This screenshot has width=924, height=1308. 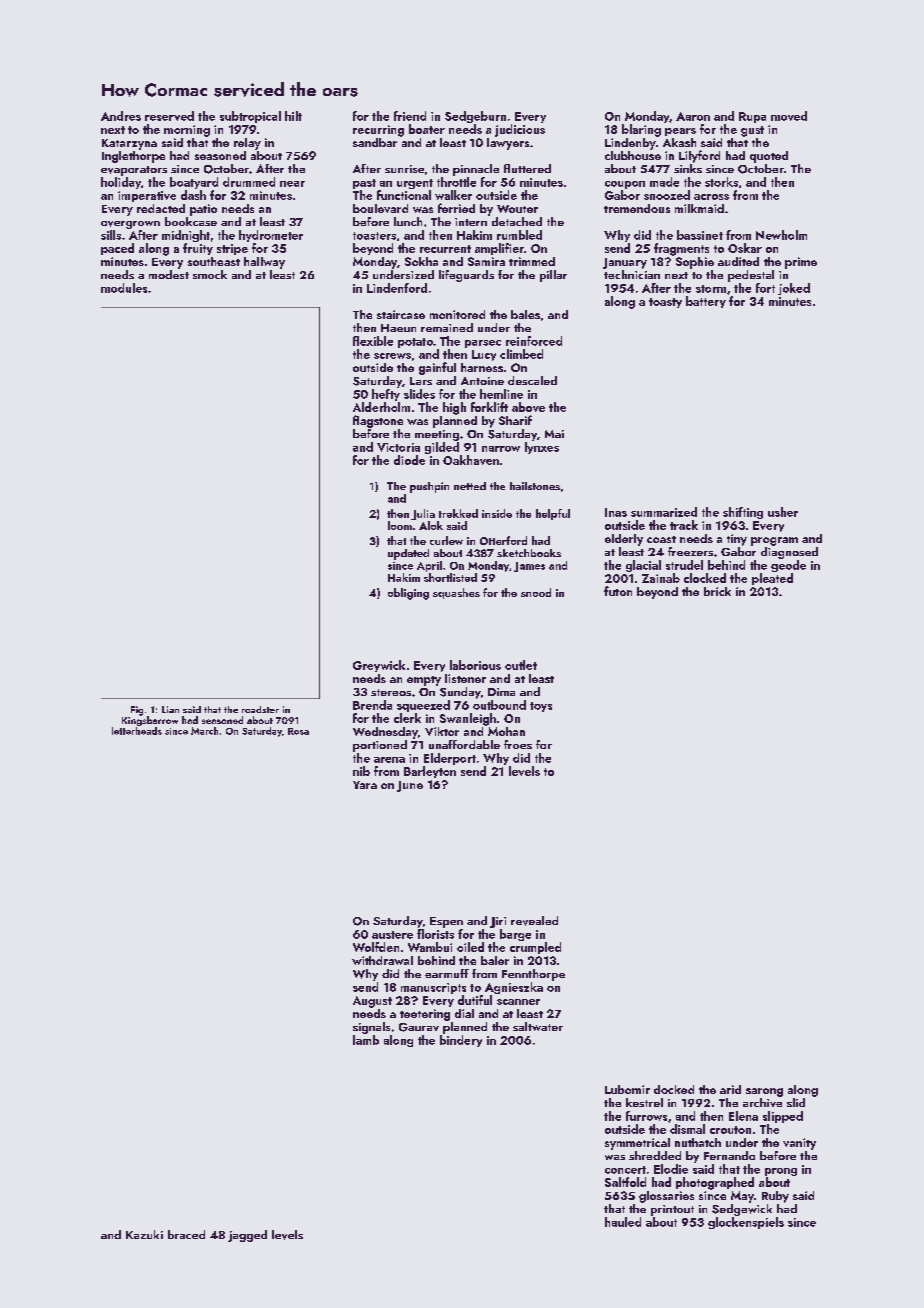 I want to click on sarong, so click(x=764, y=1092).
